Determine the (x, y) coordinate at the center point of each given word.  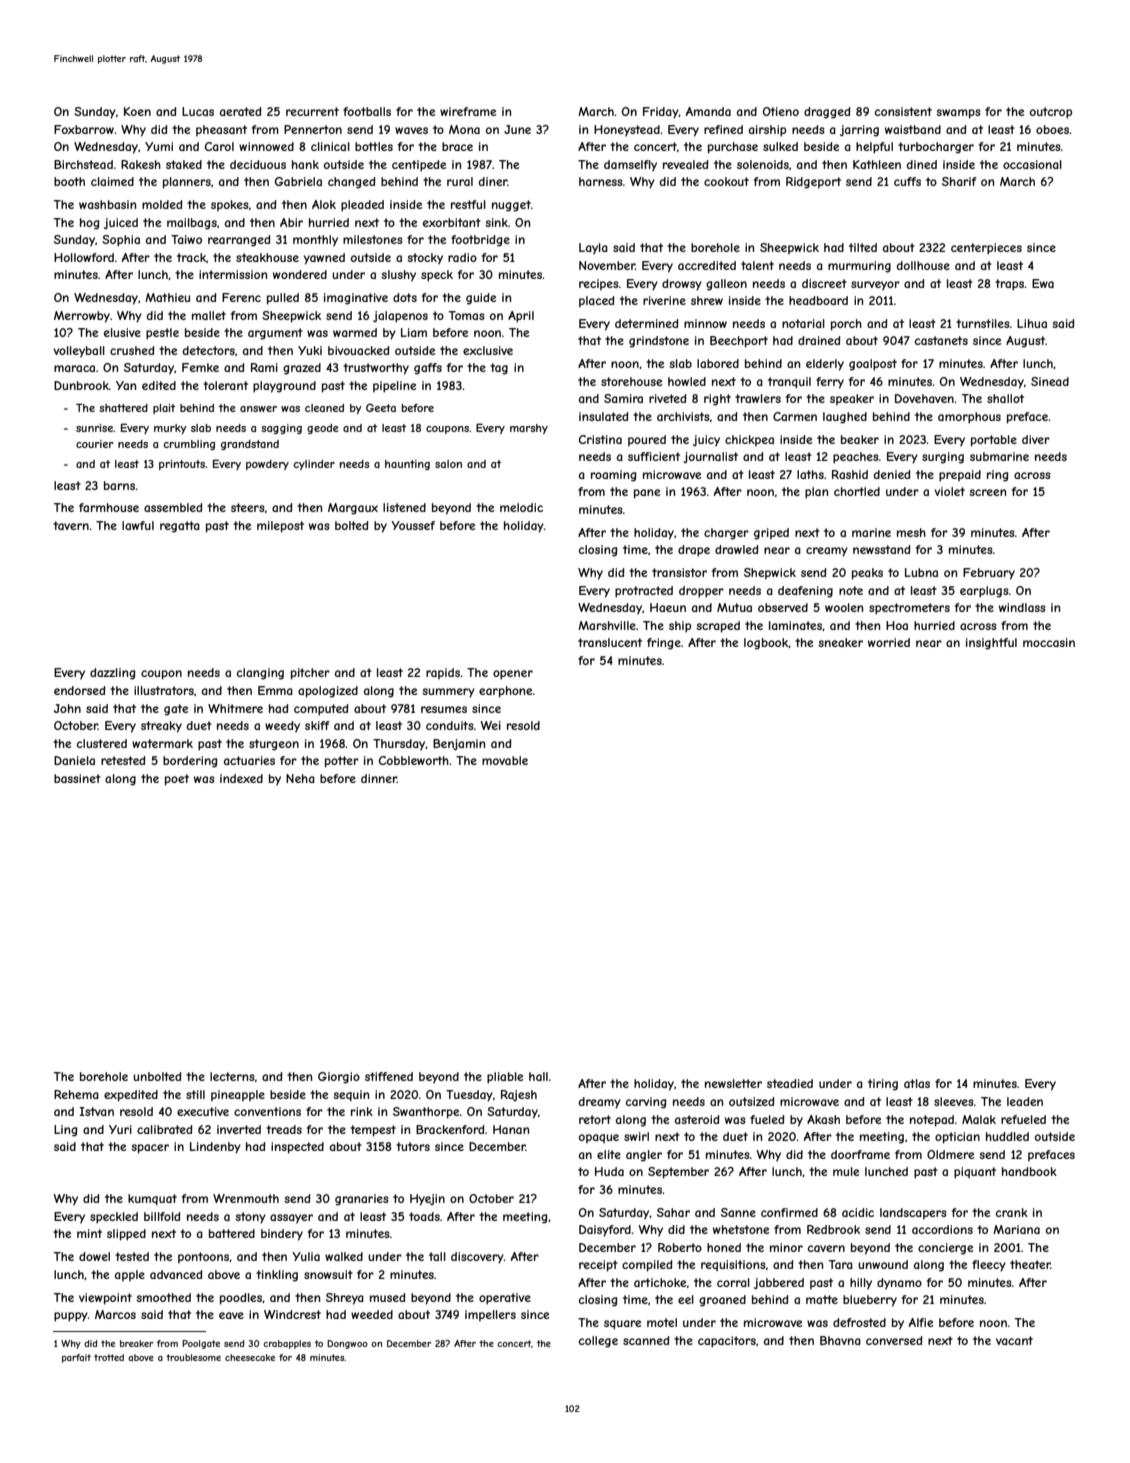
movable (505, 760)
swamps (958, 114)
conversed (894, 1340)
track (191, 257)
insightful (991, 644)
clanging (260, 674)
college (598, 1342)
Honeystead (627, 131)
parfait (76, 1358)
